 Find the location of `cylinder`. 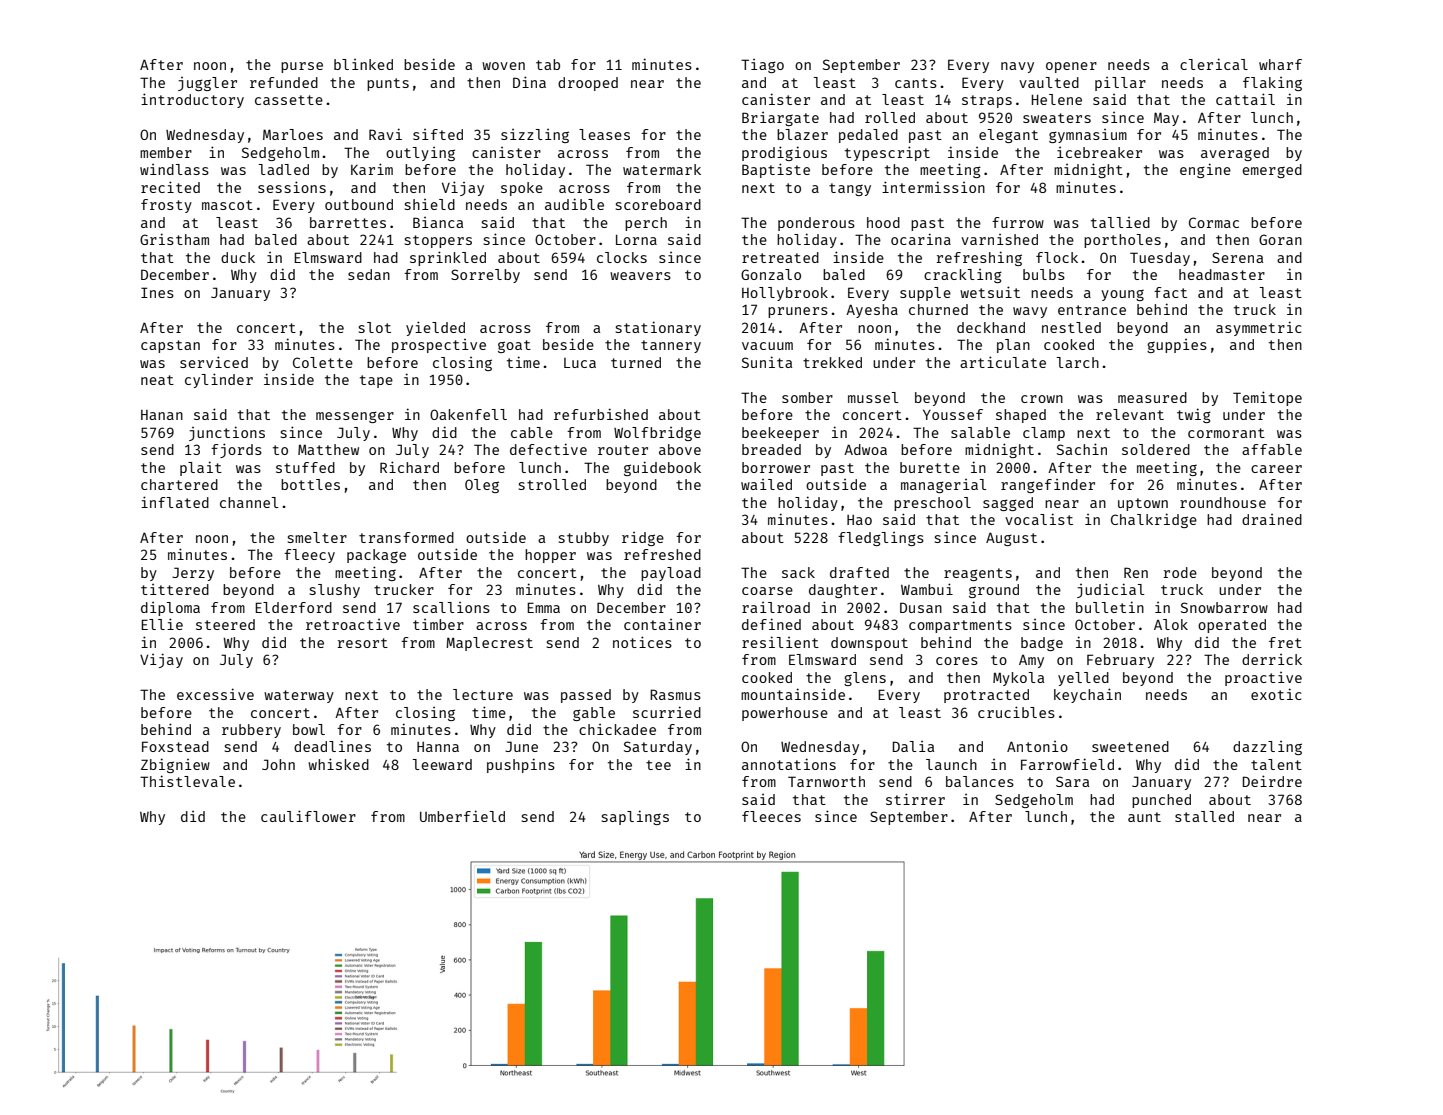

cylinder is located at coordinates (219, 380).
